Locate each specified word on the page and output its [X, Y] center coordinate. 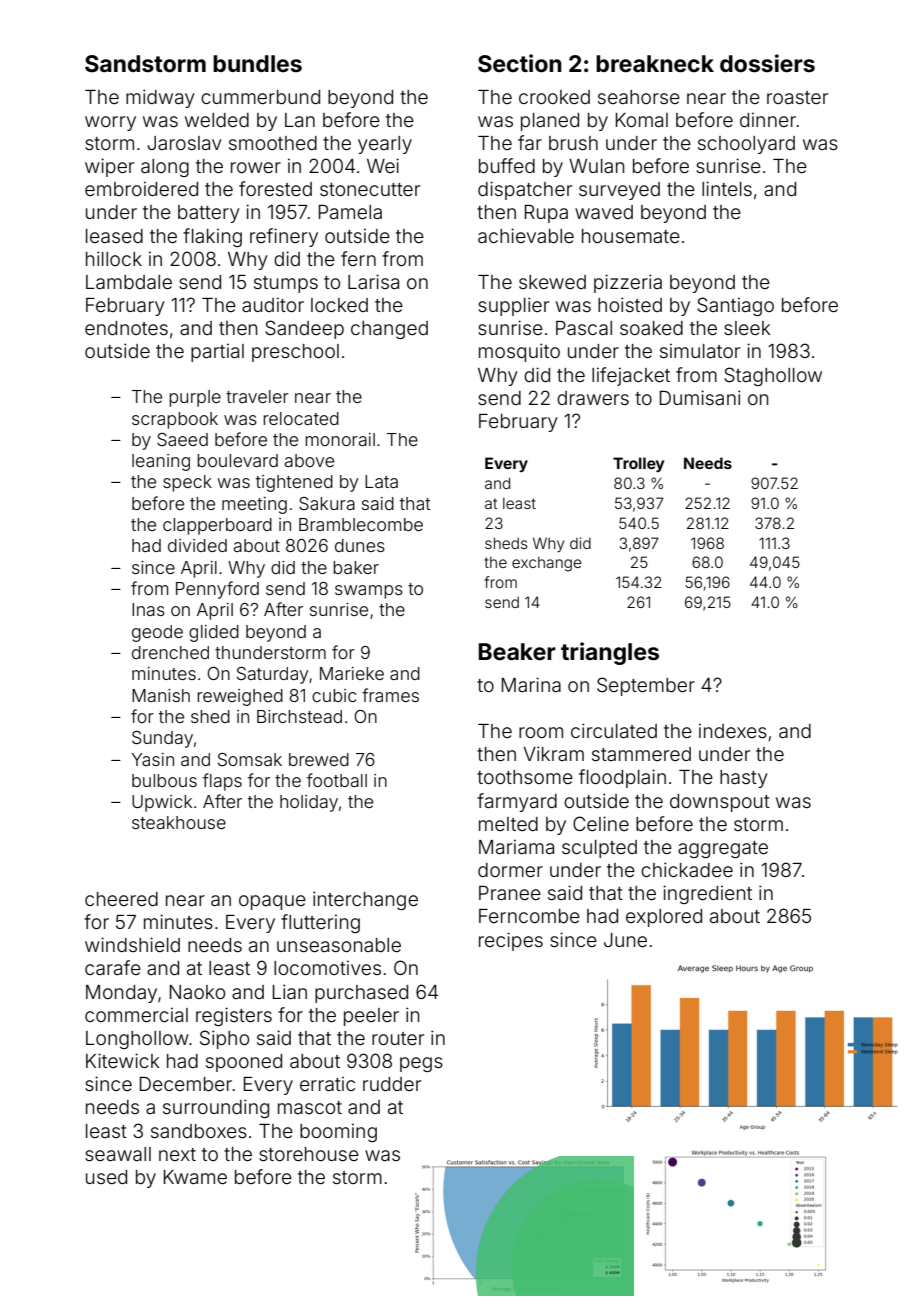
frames [390, 695]
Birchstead [299, 716]
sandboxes [199, 1131]
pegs [421, 1064]
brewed [319, 759]
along [165, 168]
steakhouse [179, 822]
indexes [733, 730]
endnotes [126, 328]
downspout [720, 803]
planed [550, 122]
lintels [727, 188]
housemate [631, 236]
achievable [526, 235]
